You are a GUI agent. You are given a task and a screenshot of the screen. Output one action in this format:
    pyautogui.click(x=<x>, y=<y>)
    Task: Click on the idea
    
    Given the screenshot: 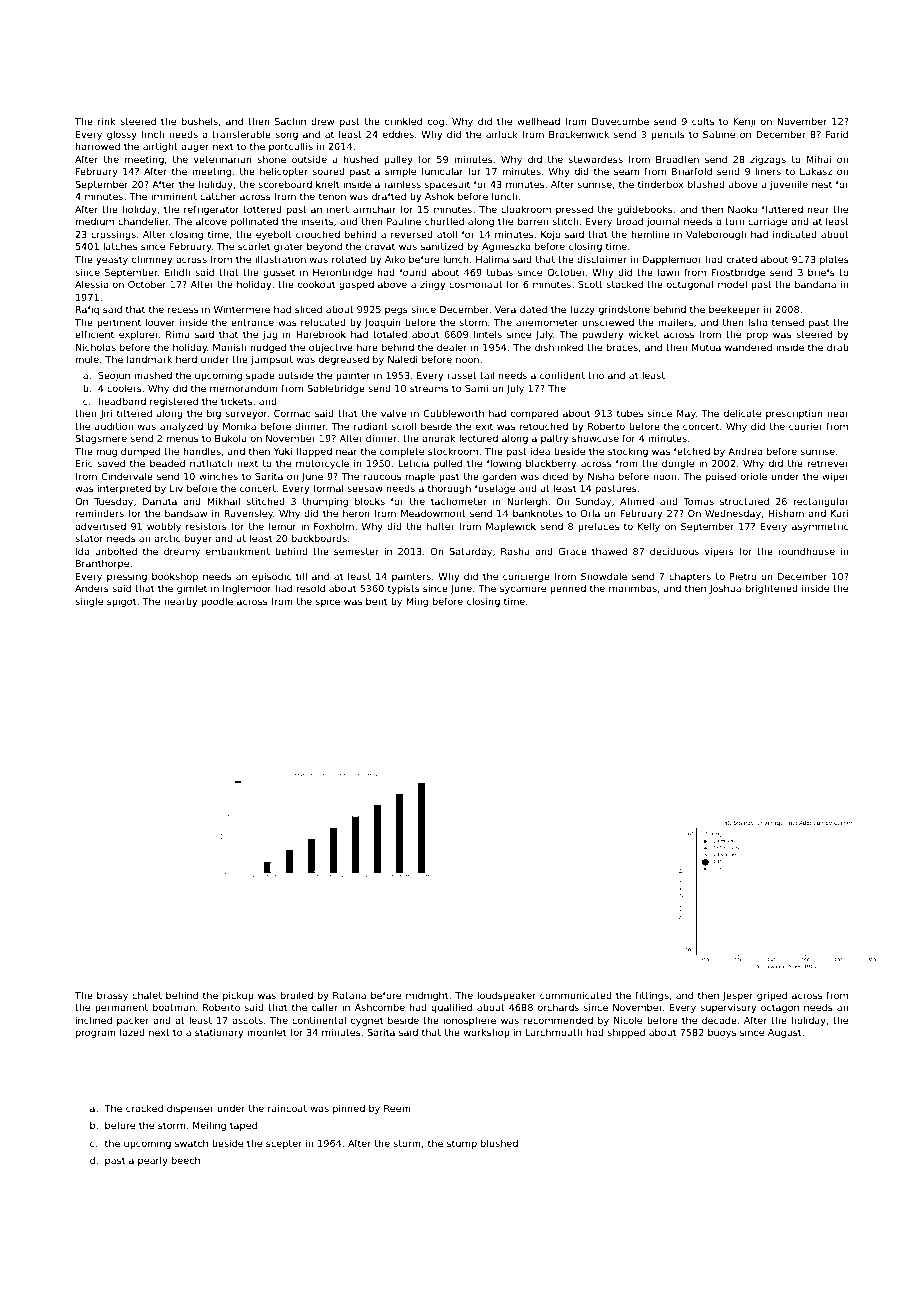 What is the action you would take?
    pyautogui.click(x=540, y=451)
